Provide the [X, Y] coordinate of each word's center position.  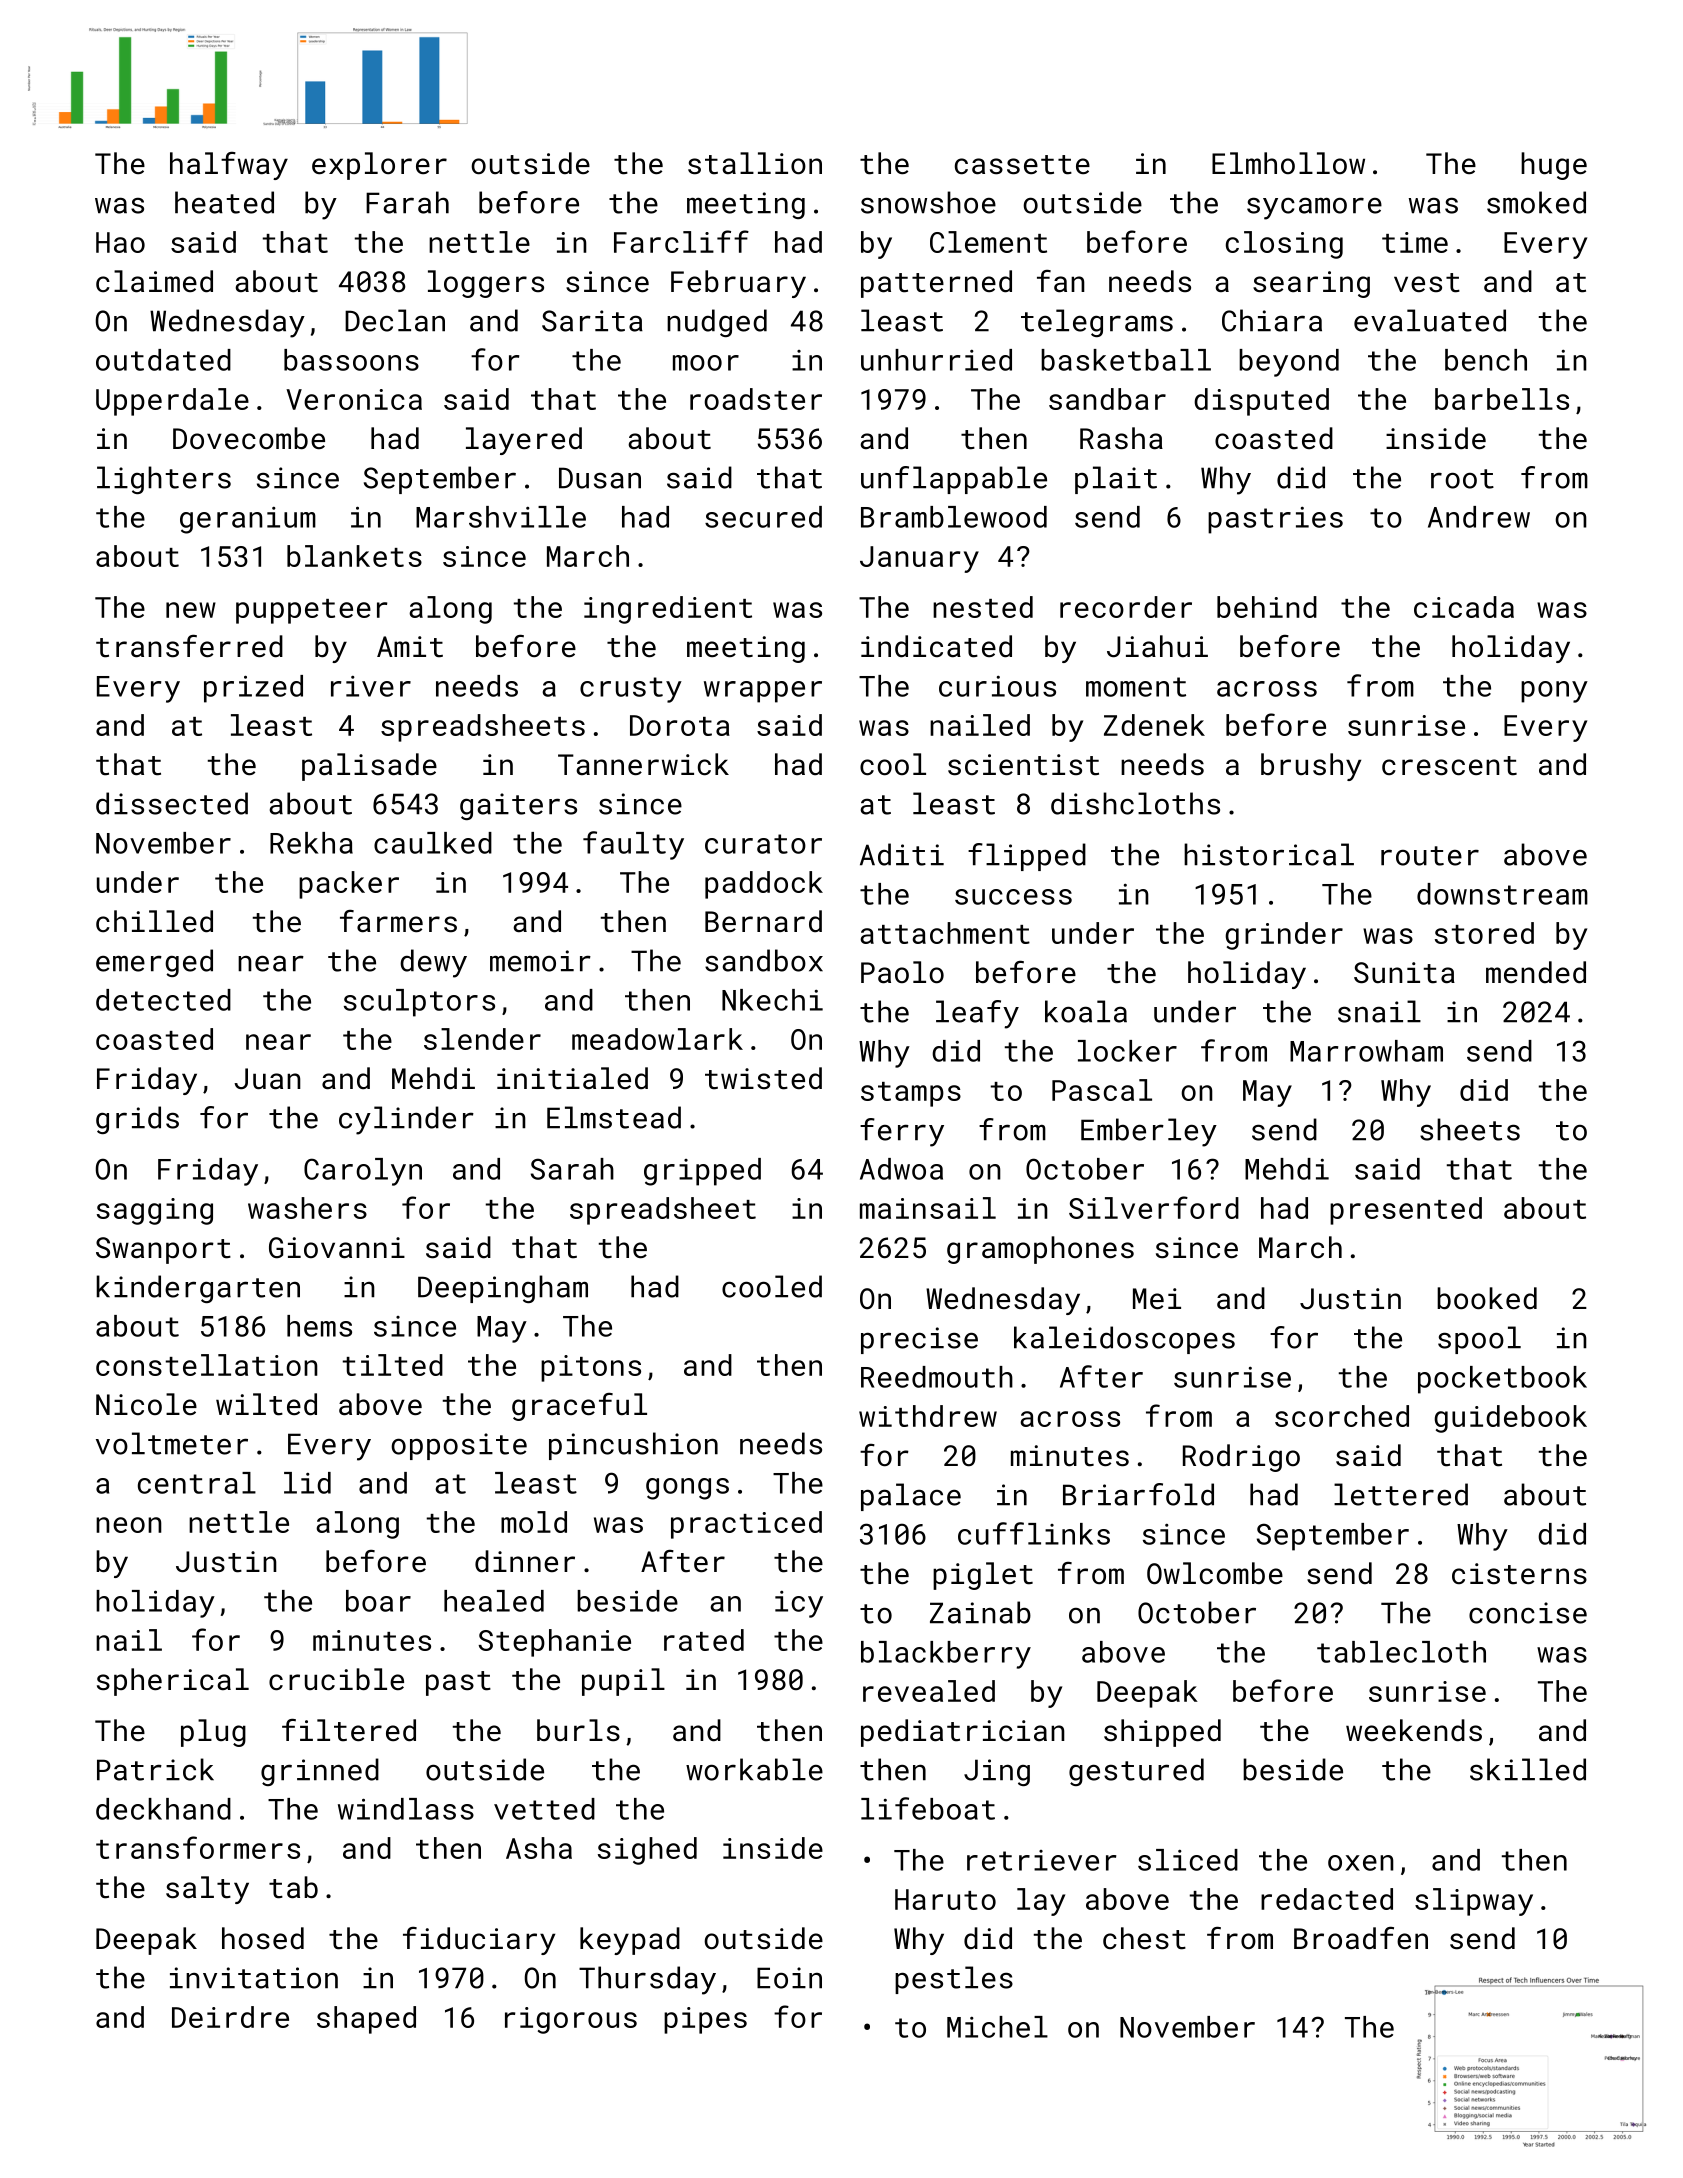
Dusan [600, 478]
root [1462, 479]
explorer [379, 166]
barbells [1502, 399]
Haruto [945, 1899]
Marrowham [1366, 1051]
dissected [172, 803]
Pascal [1102, 1090]
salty [207, 1890]
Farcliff [681, 241]
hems [319, 1326]
